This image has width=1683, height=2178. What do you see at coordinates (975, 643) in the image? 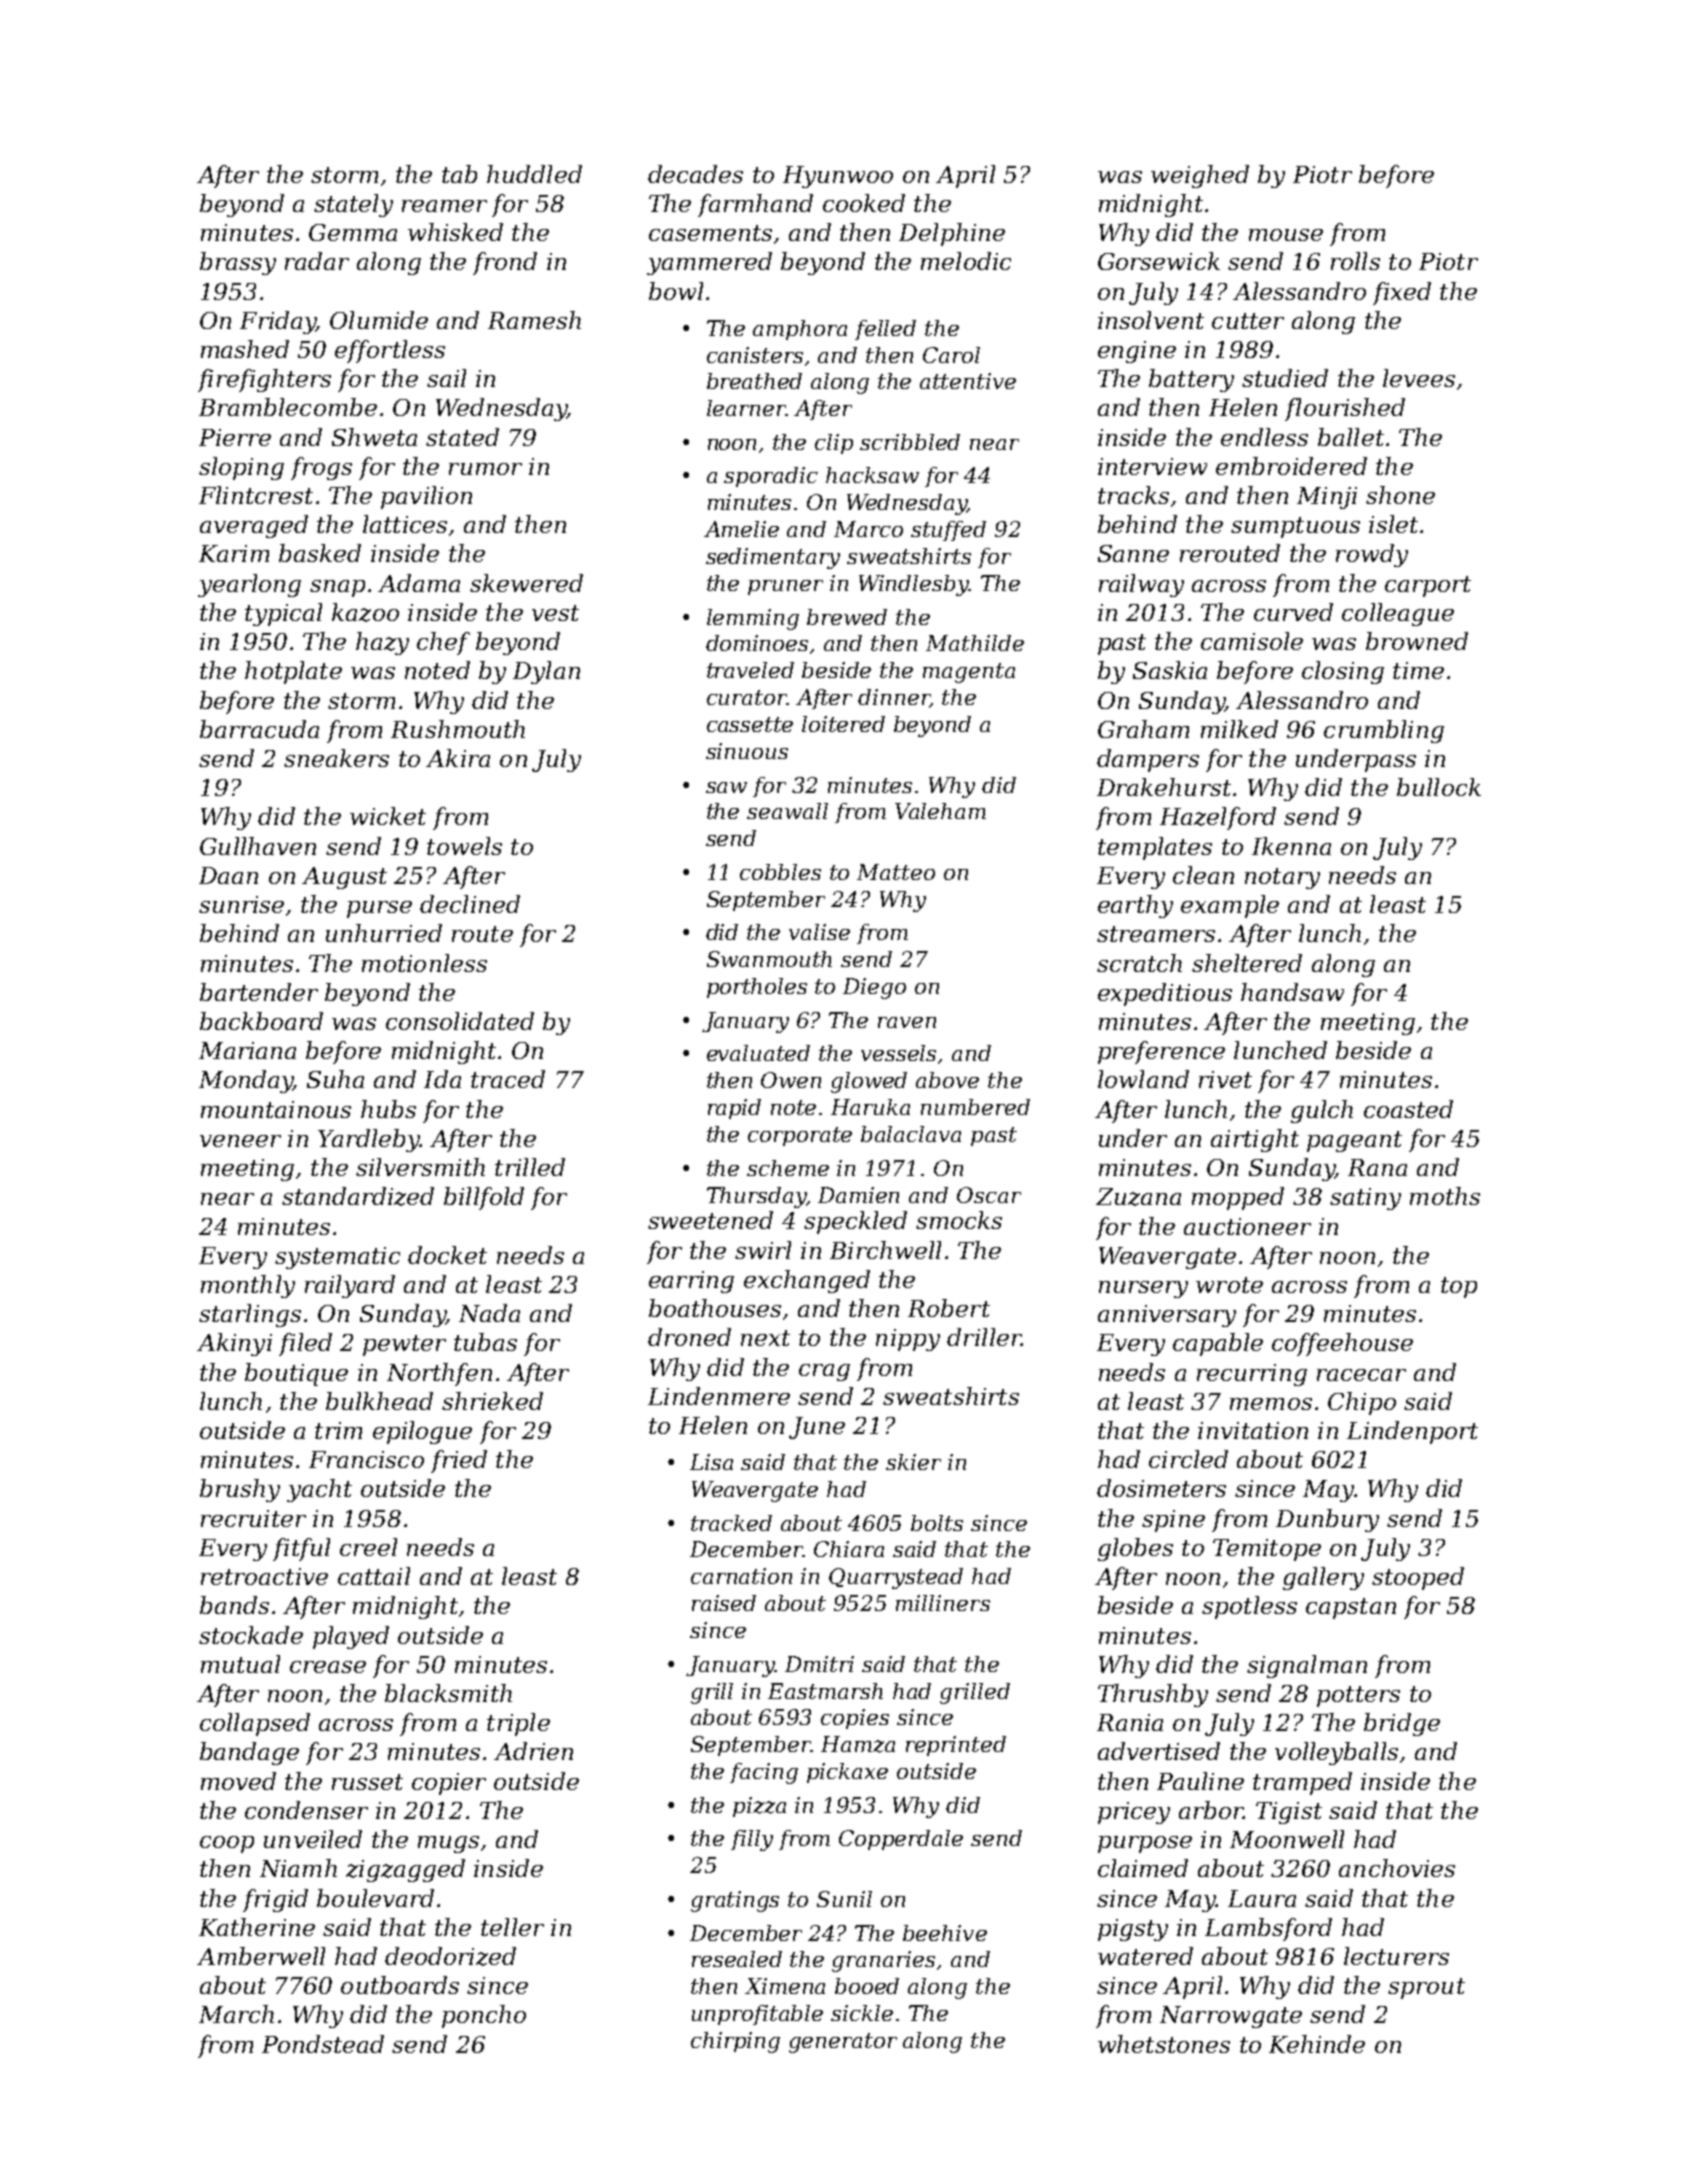
I see `Mathilde` at bounding box center [975, 643].
